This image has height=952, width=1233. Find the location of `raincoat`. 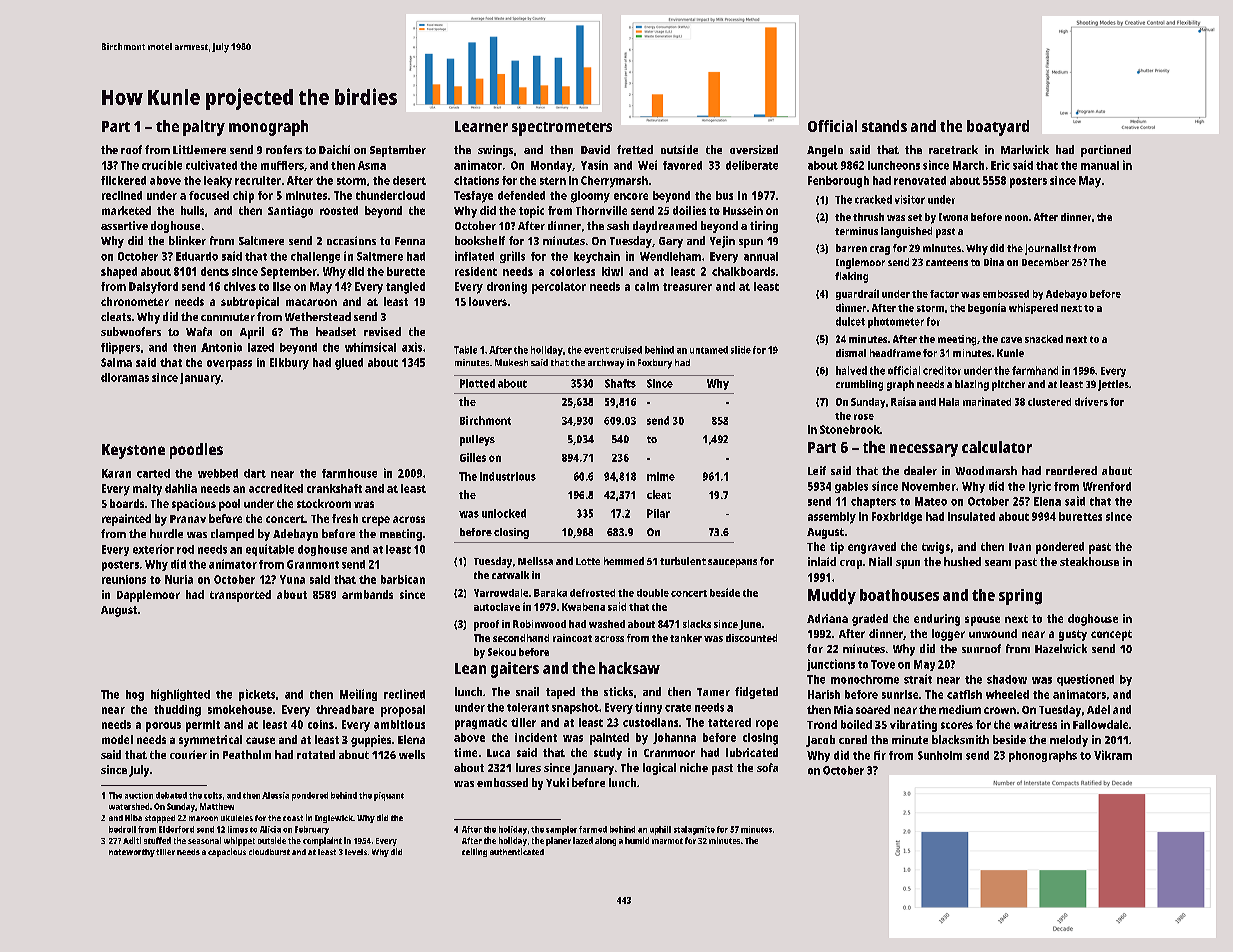

raincoat is located at coordinates (572, 638).
